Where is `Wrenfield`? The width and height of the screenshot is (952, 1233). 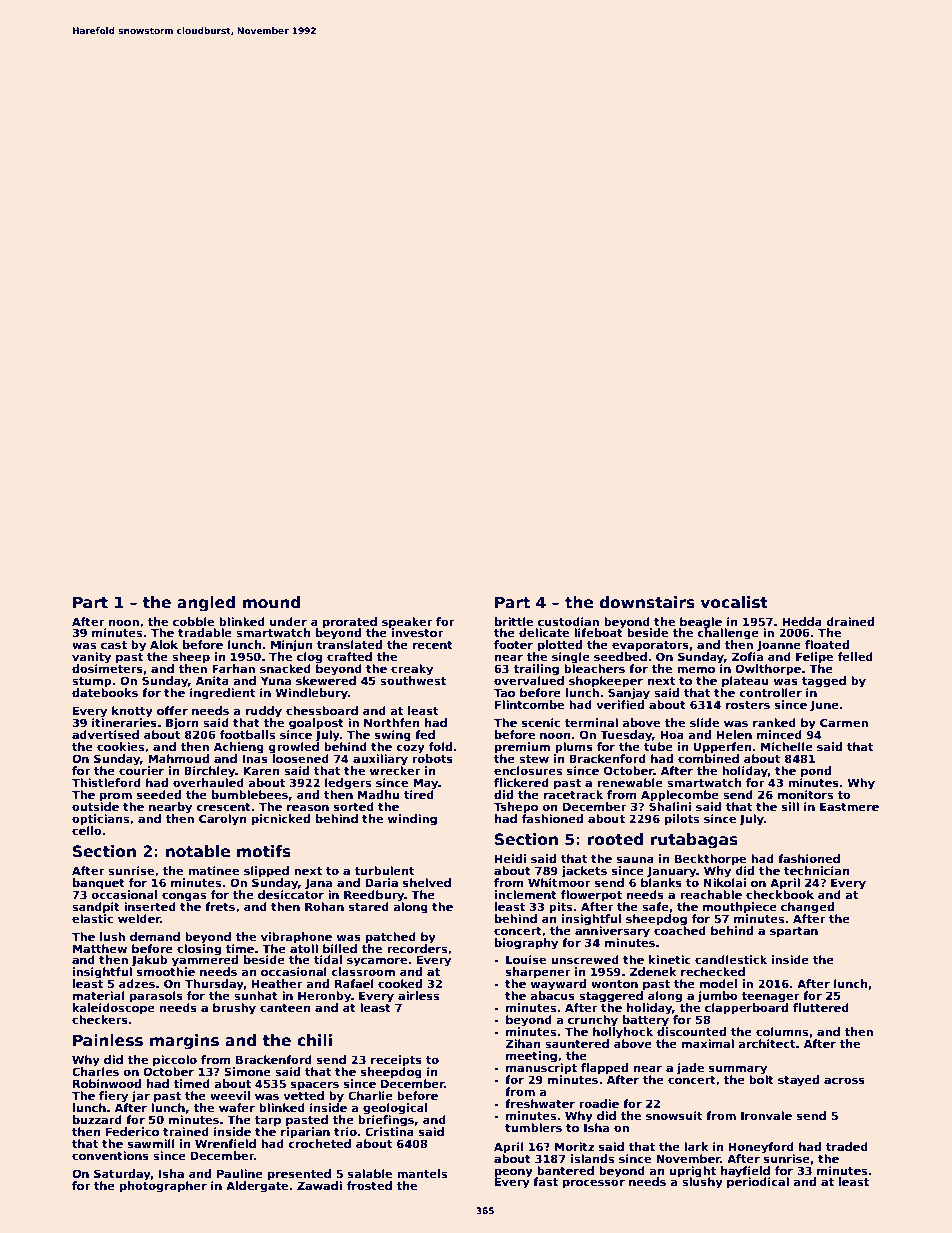
Wrenfield is located at coordinates (225, 1143).
